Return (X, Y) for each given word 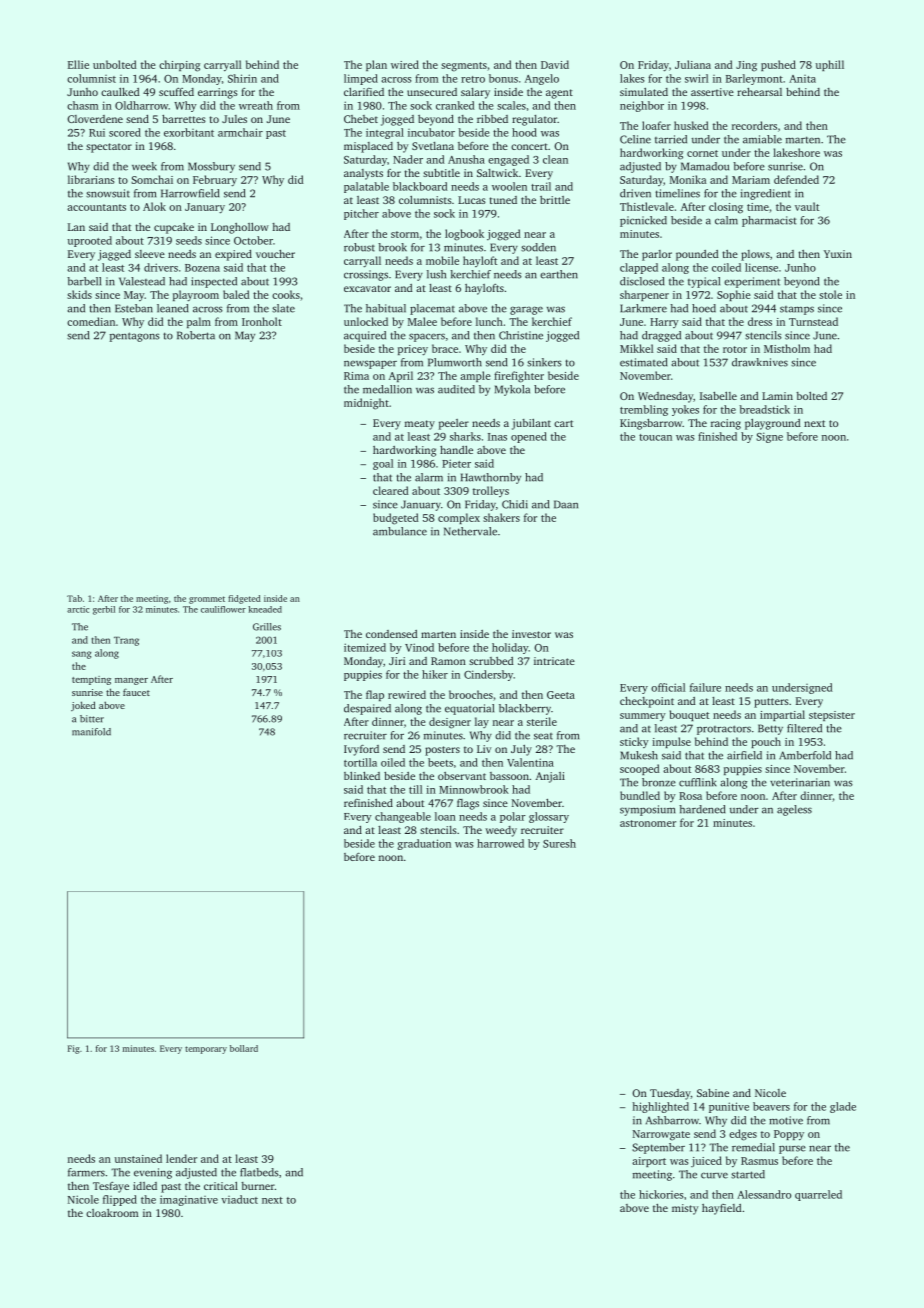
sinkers (544, 362)
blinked (362, 776)
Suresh (559, 843)
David (555, 64)
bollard (244, 1048)
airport (649, 1162)
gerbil (104, 610)
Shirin (242, 78)
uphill (830, 65)
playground (772, 424)
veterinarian (800, 782)
